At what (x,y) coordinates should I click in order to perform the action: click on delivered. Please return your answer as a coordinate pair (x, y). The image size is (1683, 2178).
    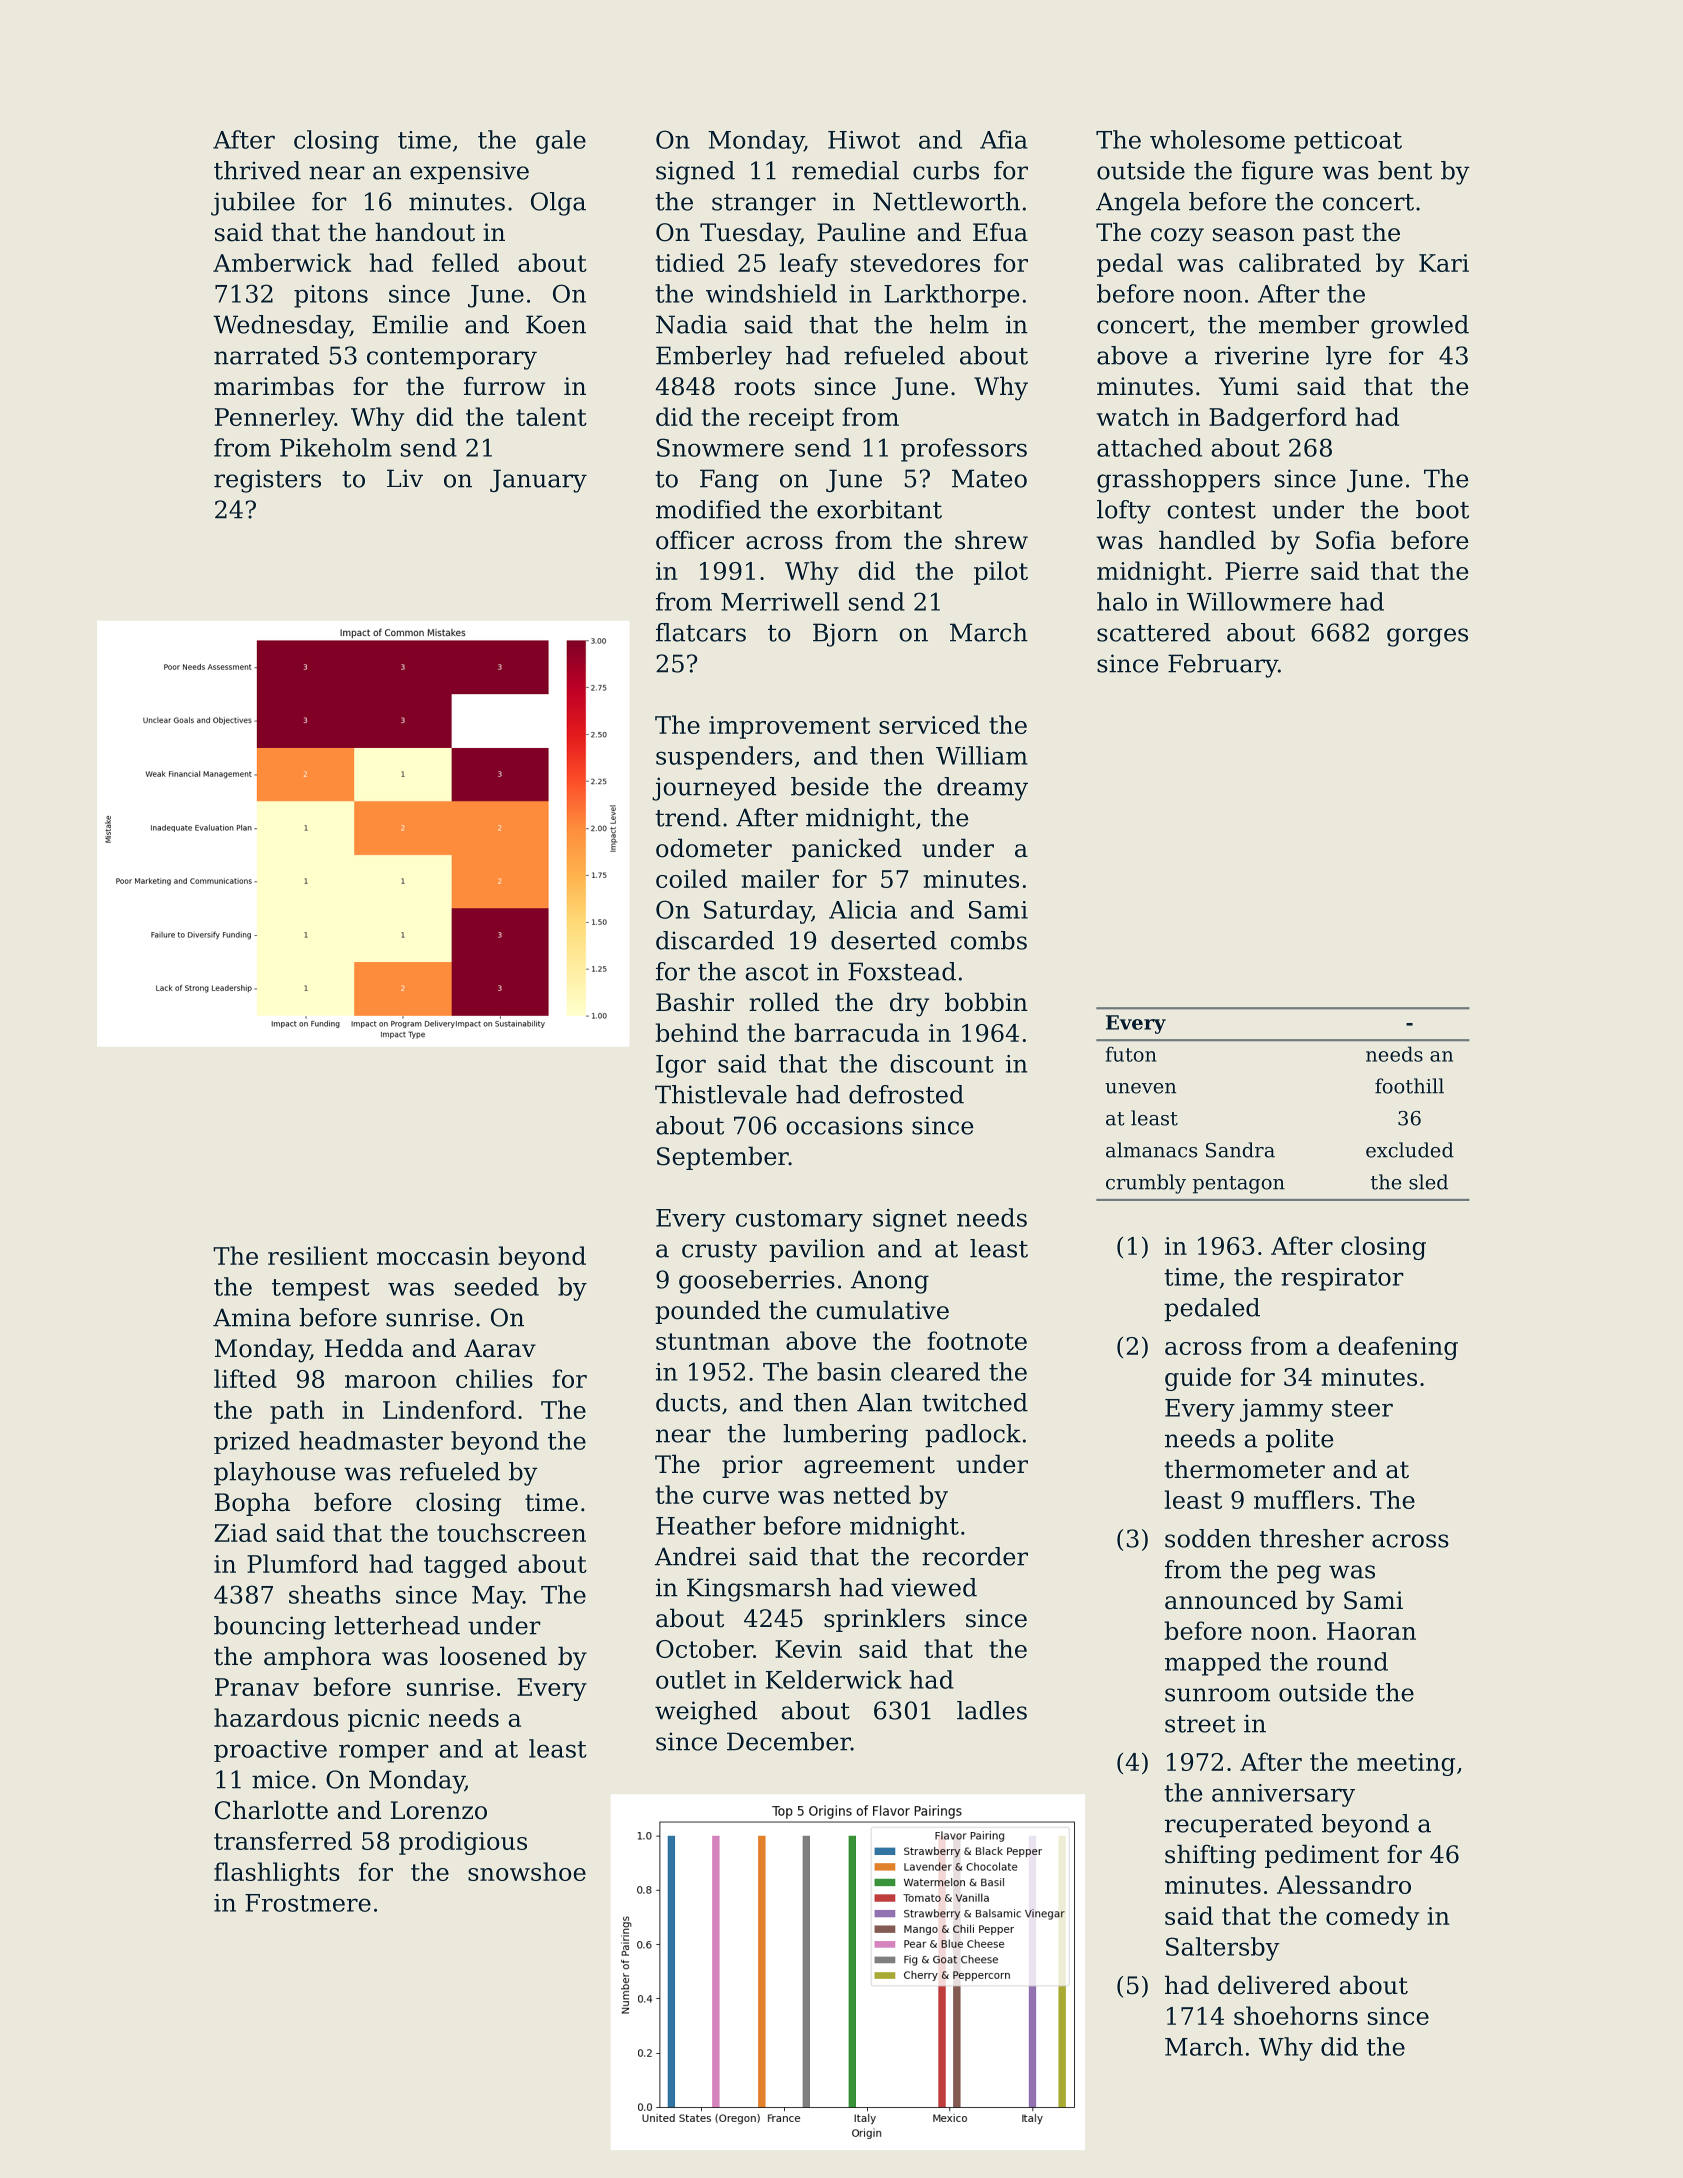
    Looking at the image, I should click on (1274, 1985).
